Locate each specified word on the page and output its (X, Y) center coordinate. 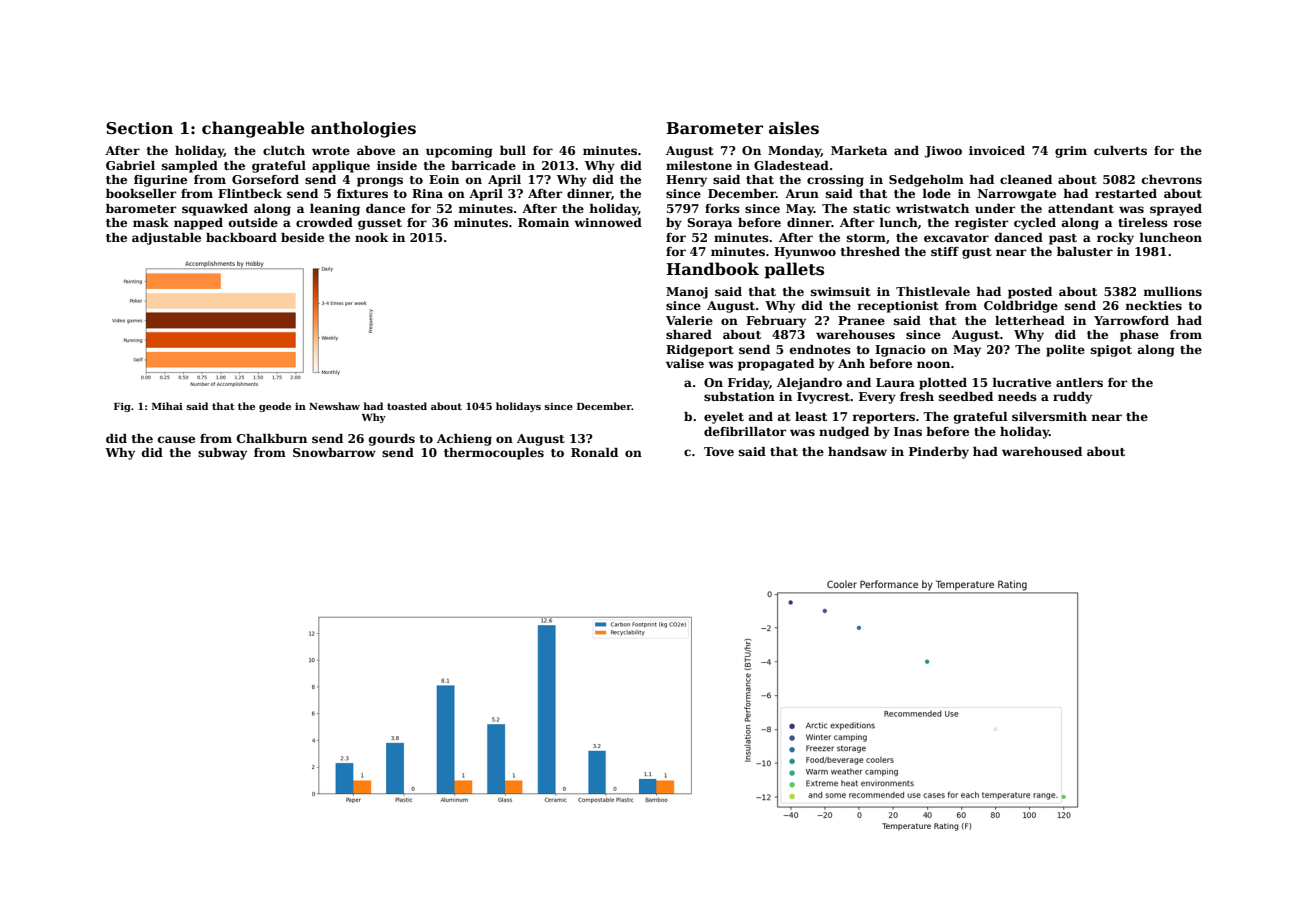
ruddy (1072, 398)
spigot (1111, 351)
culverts (1120, 150)
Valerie (689, 320)
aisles (794, 128)
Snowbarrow (334, 452)
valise (685, 363)
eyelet (724, 418)
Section (139, 128)
